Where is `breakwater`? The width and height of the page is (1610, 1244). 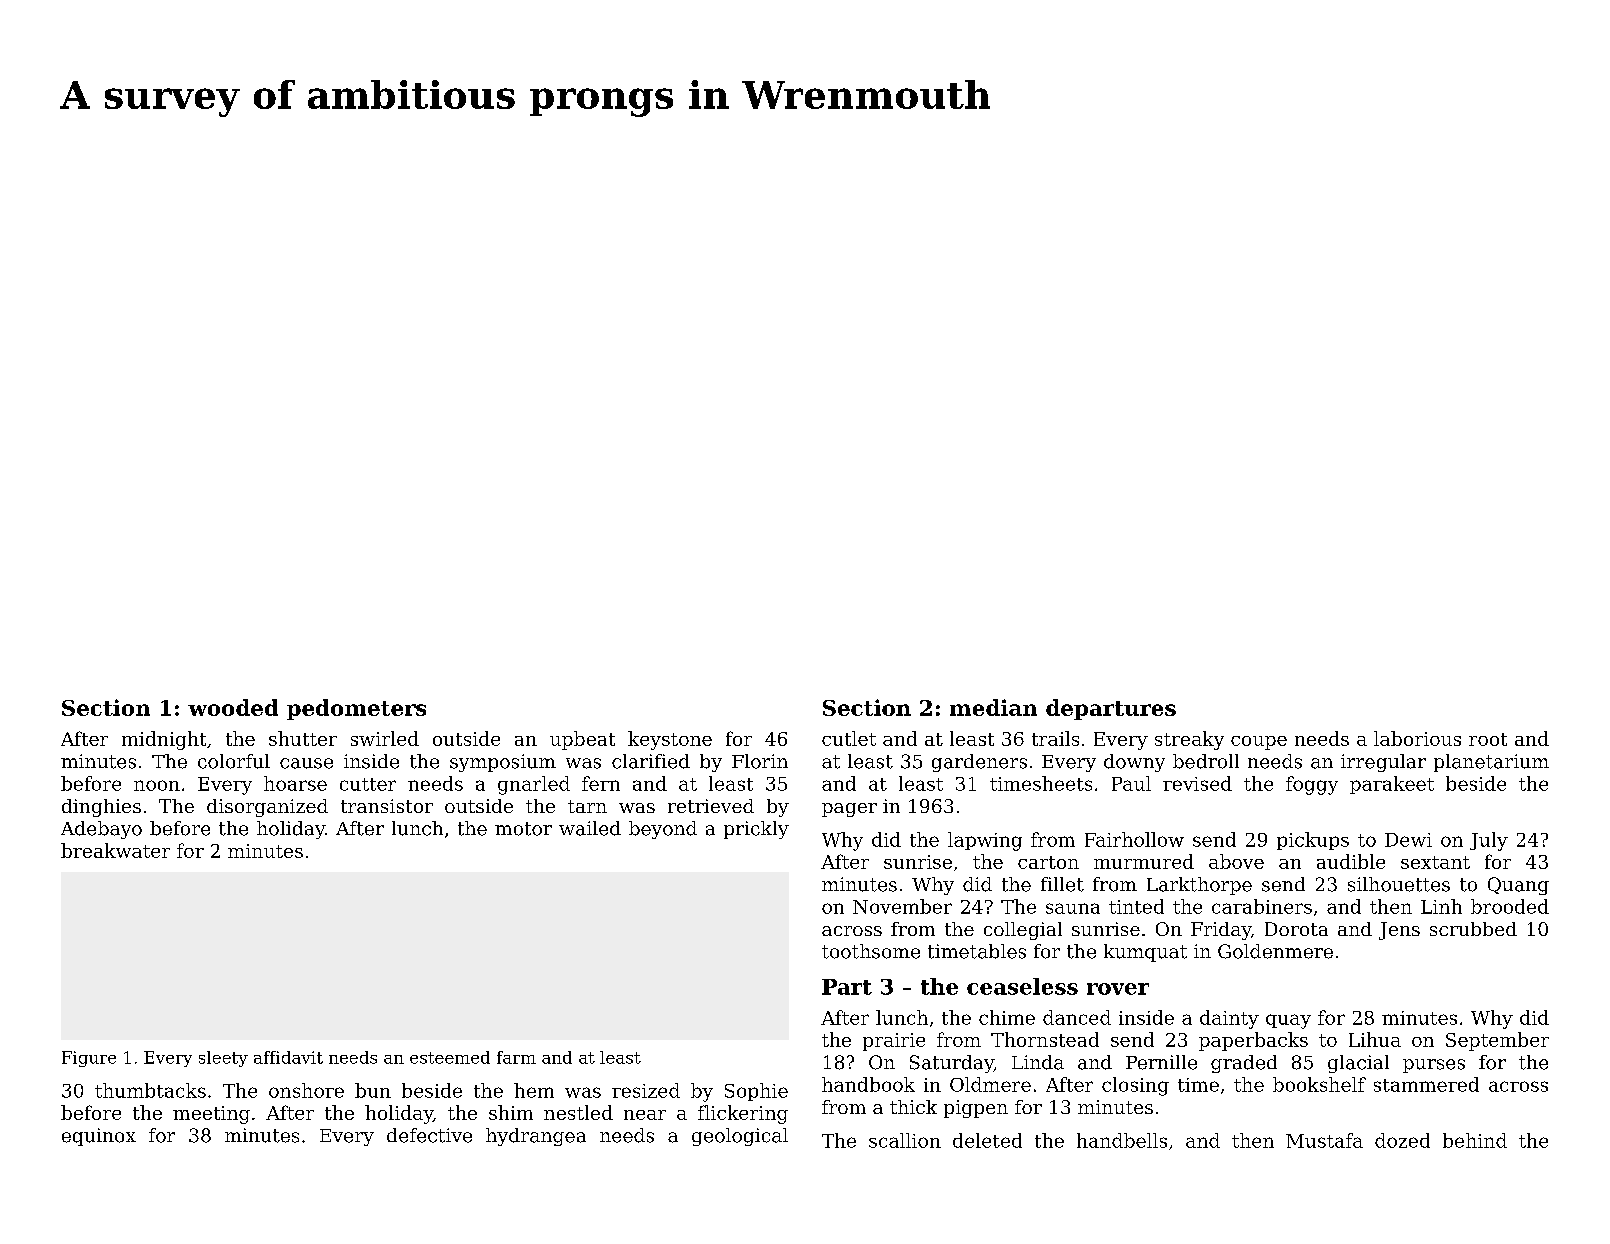
breakwater is located at coordinates (115, 850).
